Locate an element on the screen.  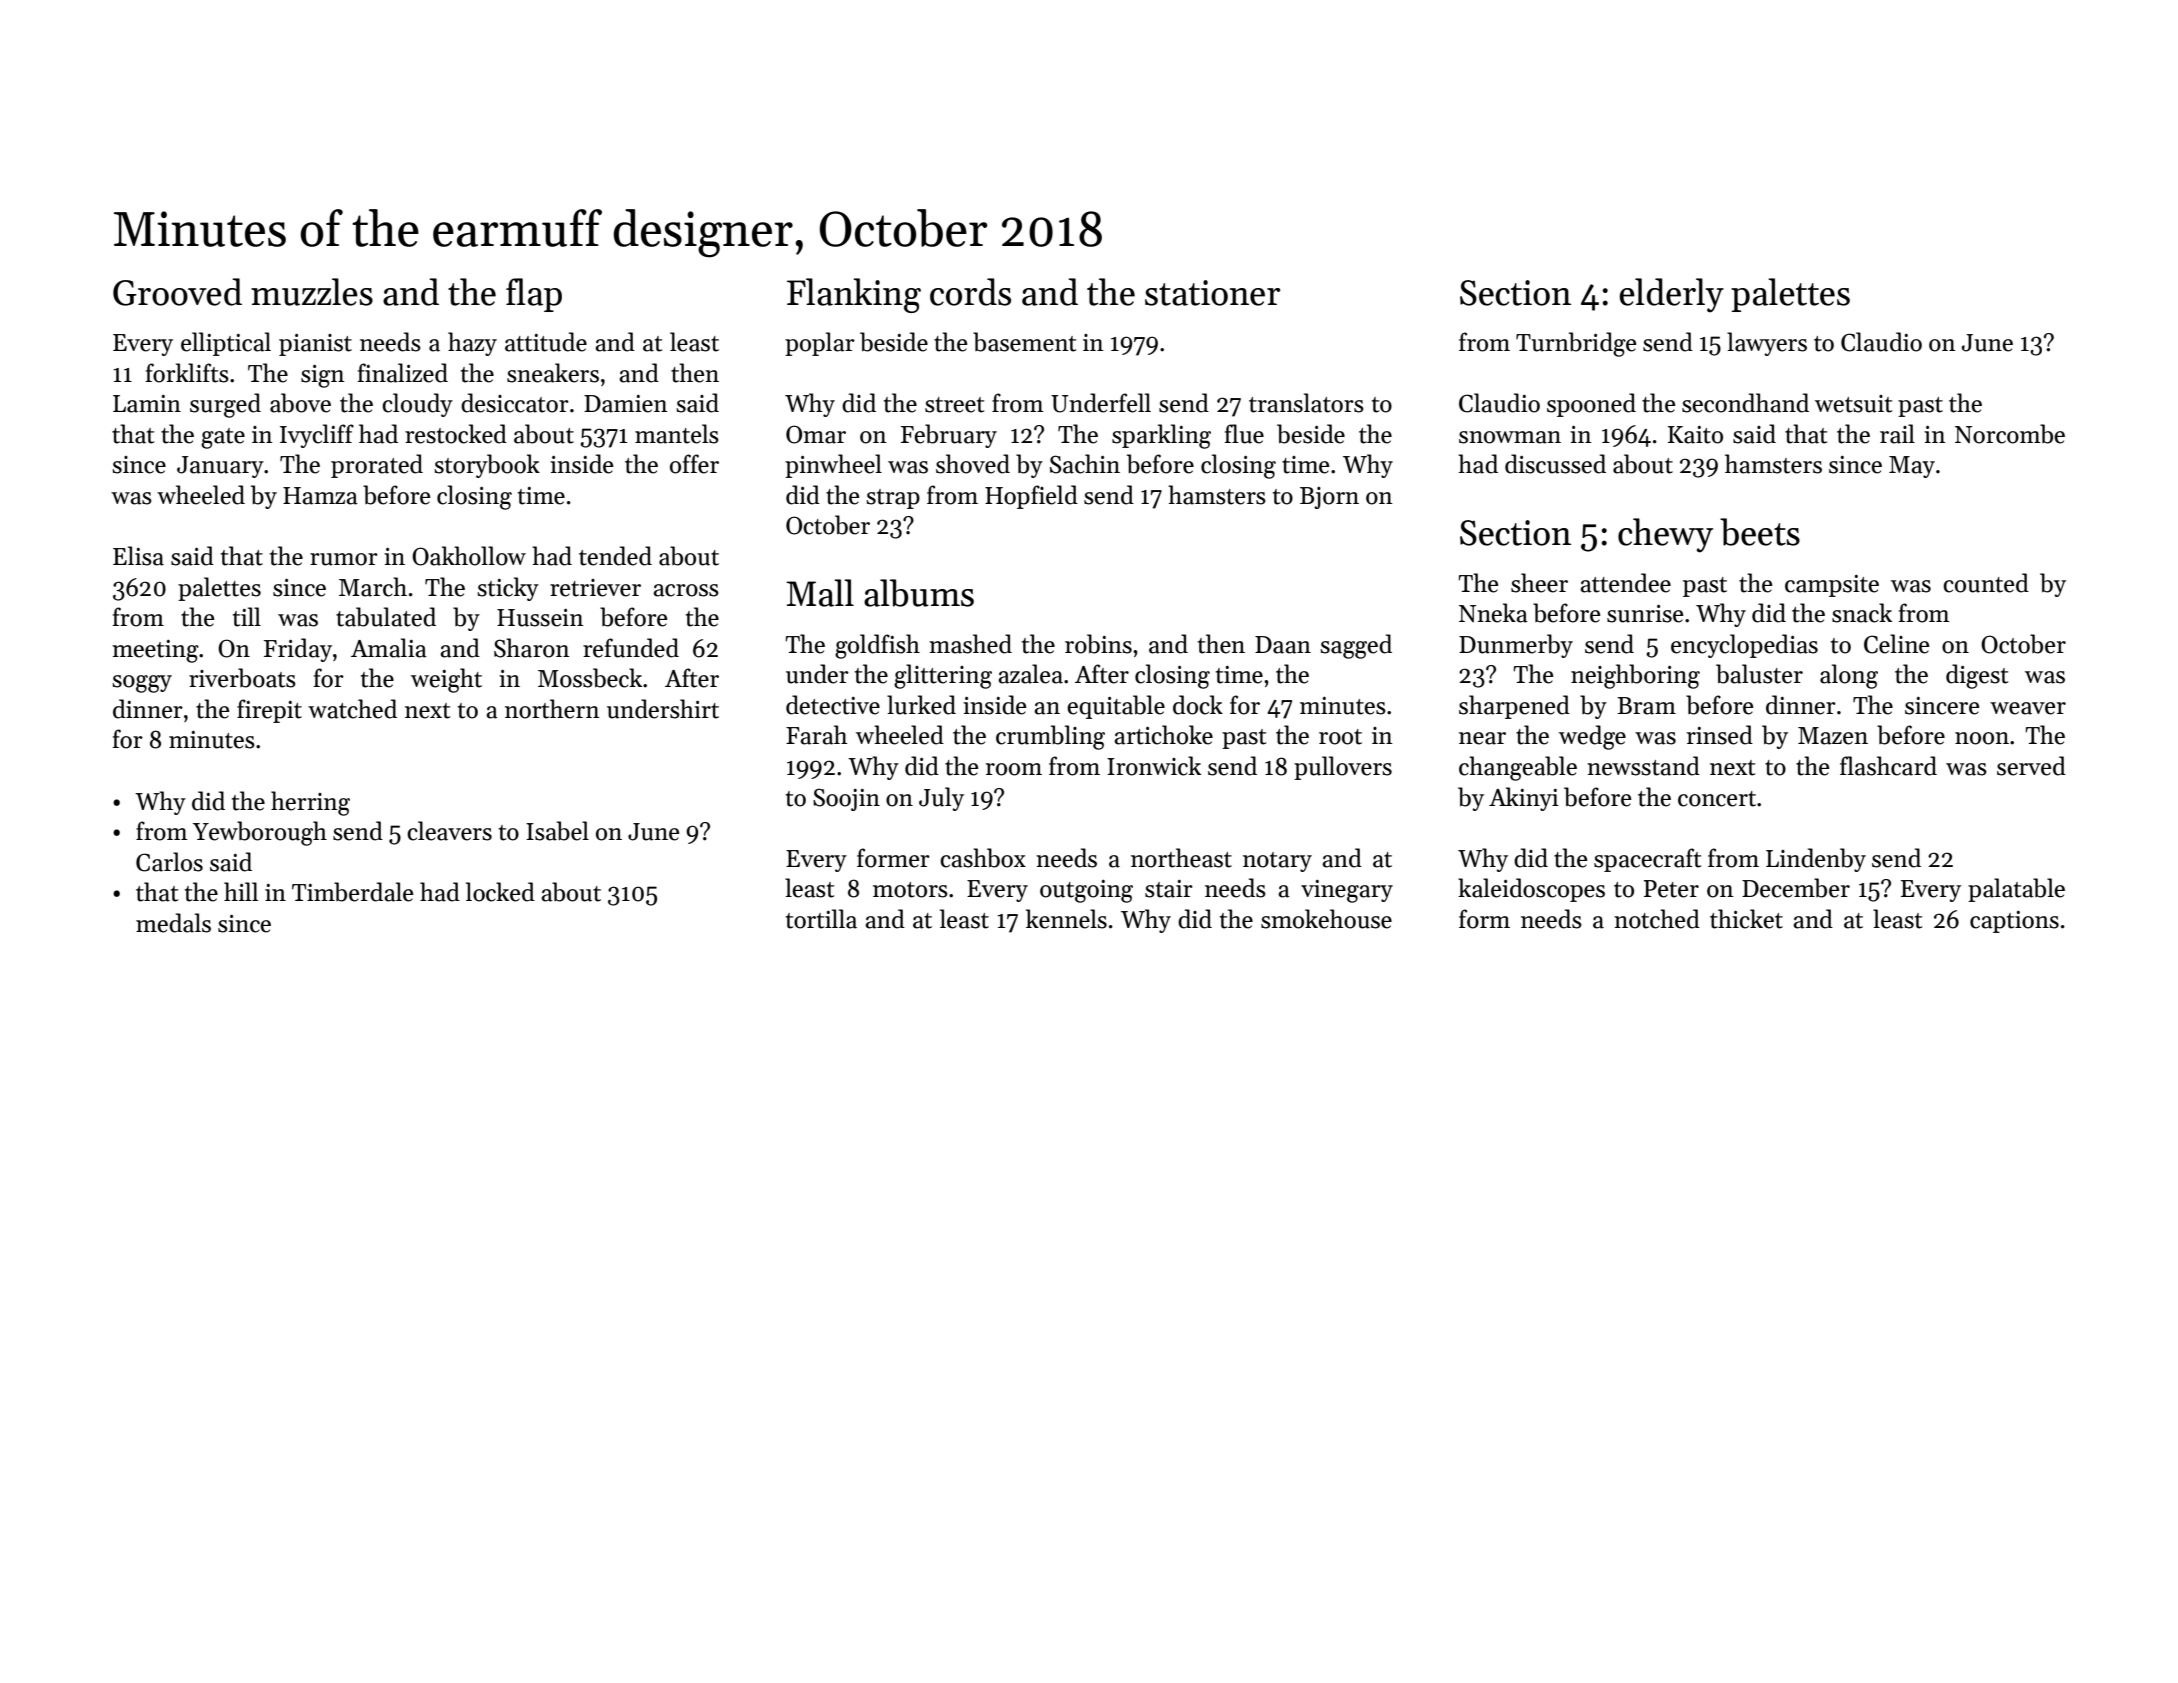
kennels is located at coordinates (1066, 919).
